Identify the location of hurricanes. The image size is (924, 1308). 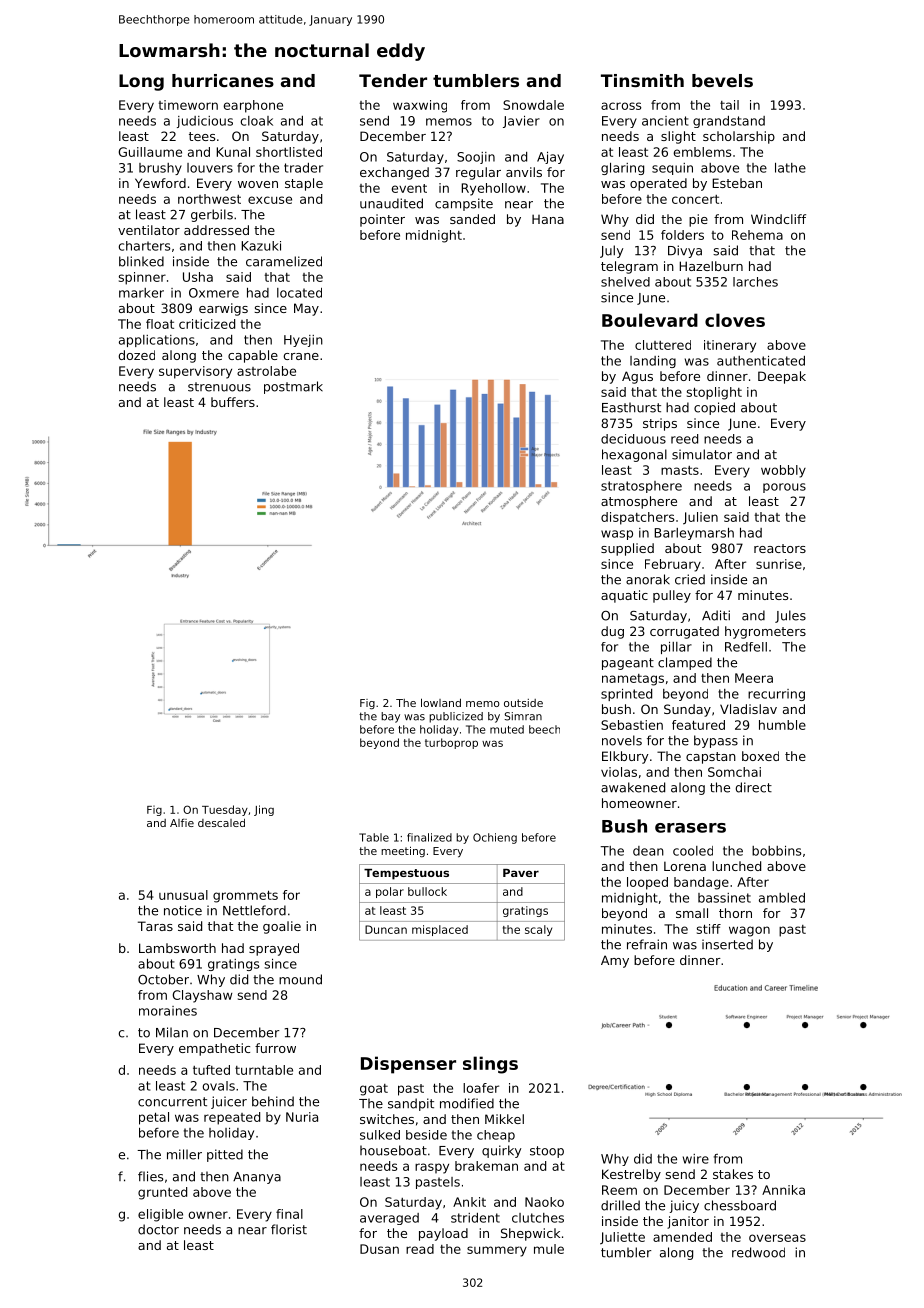
(223, 80).
